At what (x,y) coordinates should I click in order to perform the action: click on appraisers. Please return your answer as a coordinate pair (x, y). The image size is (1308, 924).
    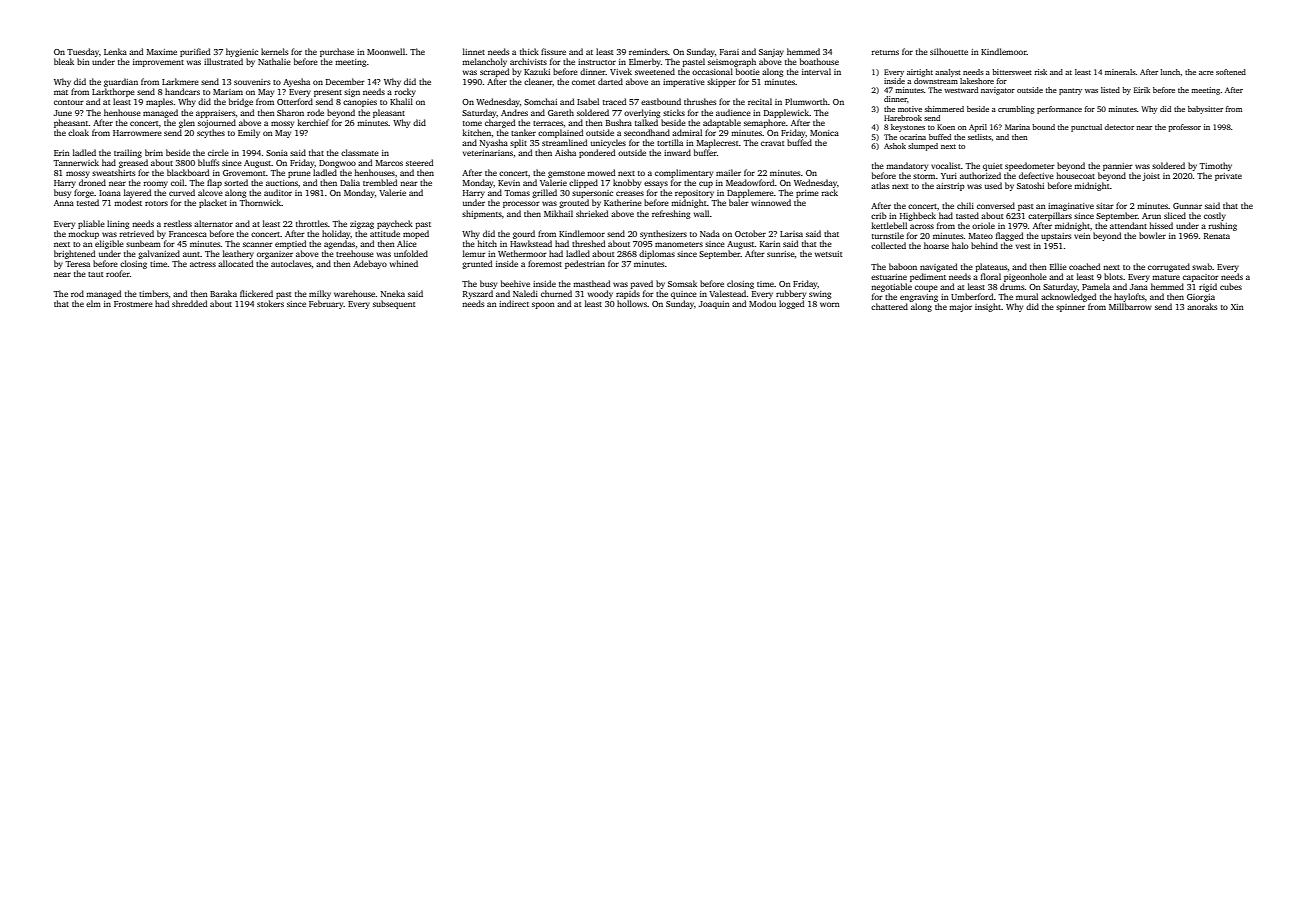
    Looking at the image, I should click on (215, 114).
